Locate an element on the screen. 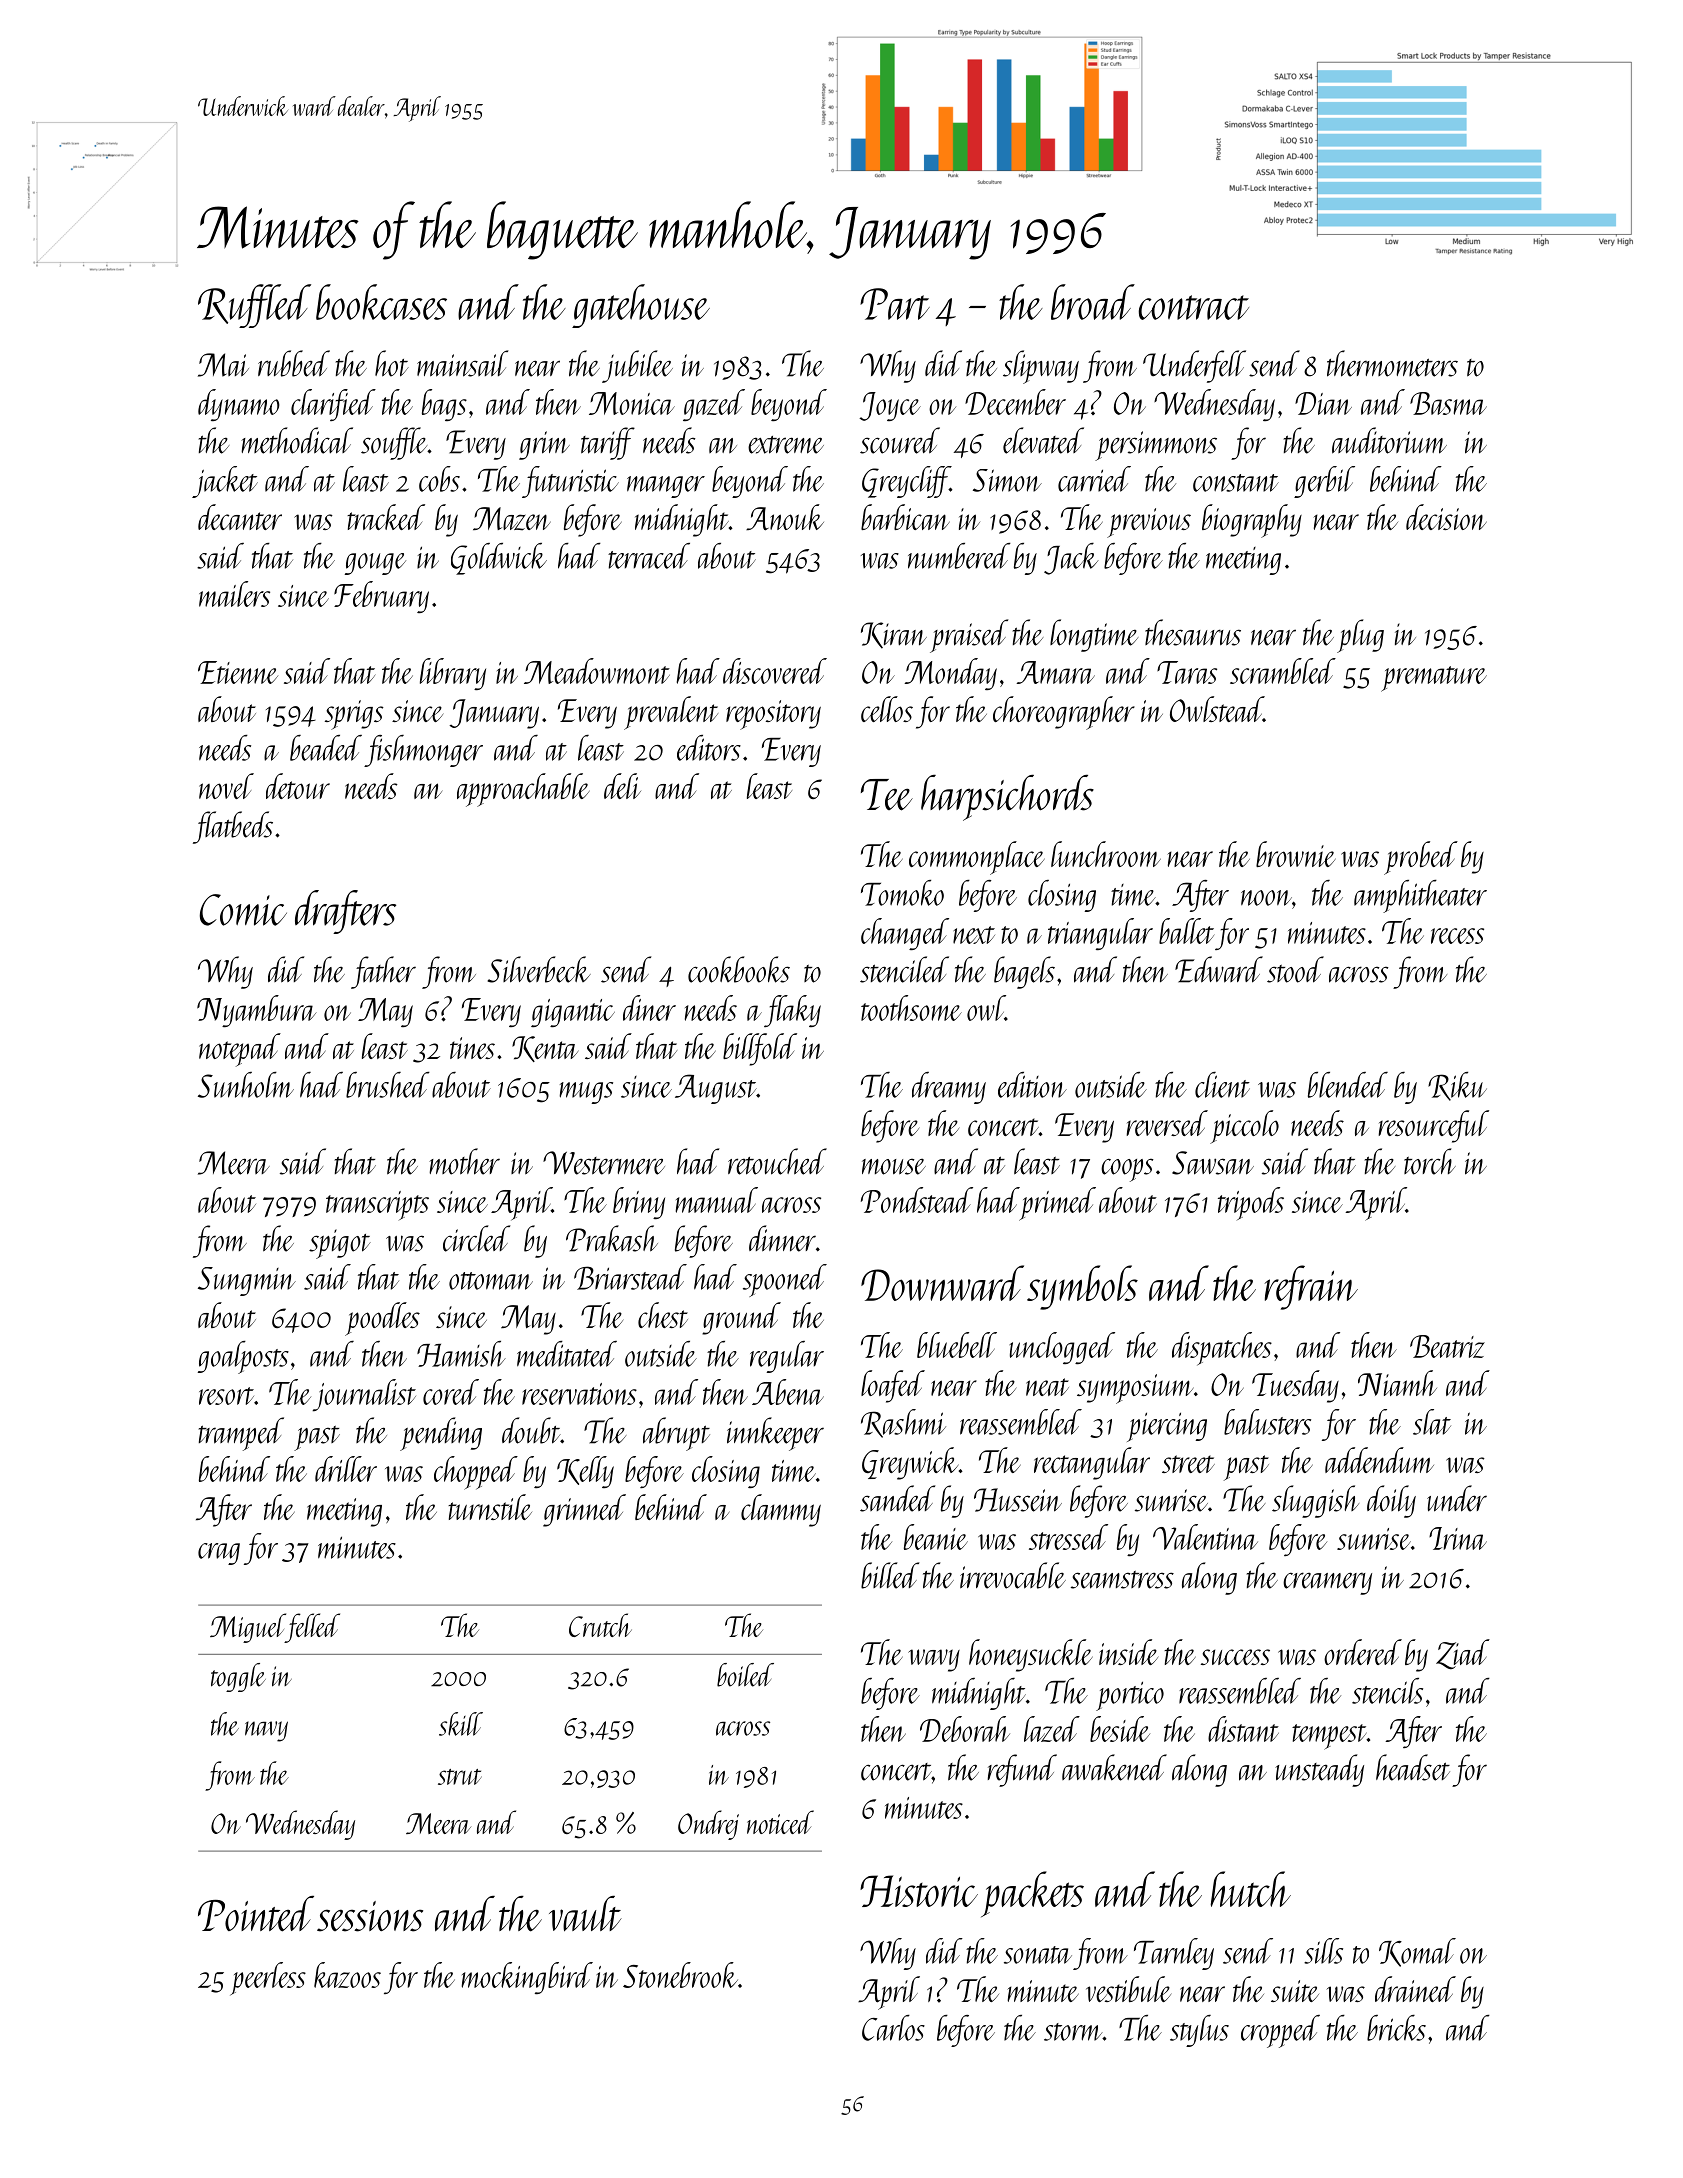  ordered is located at coordinates (1363, 1652).
